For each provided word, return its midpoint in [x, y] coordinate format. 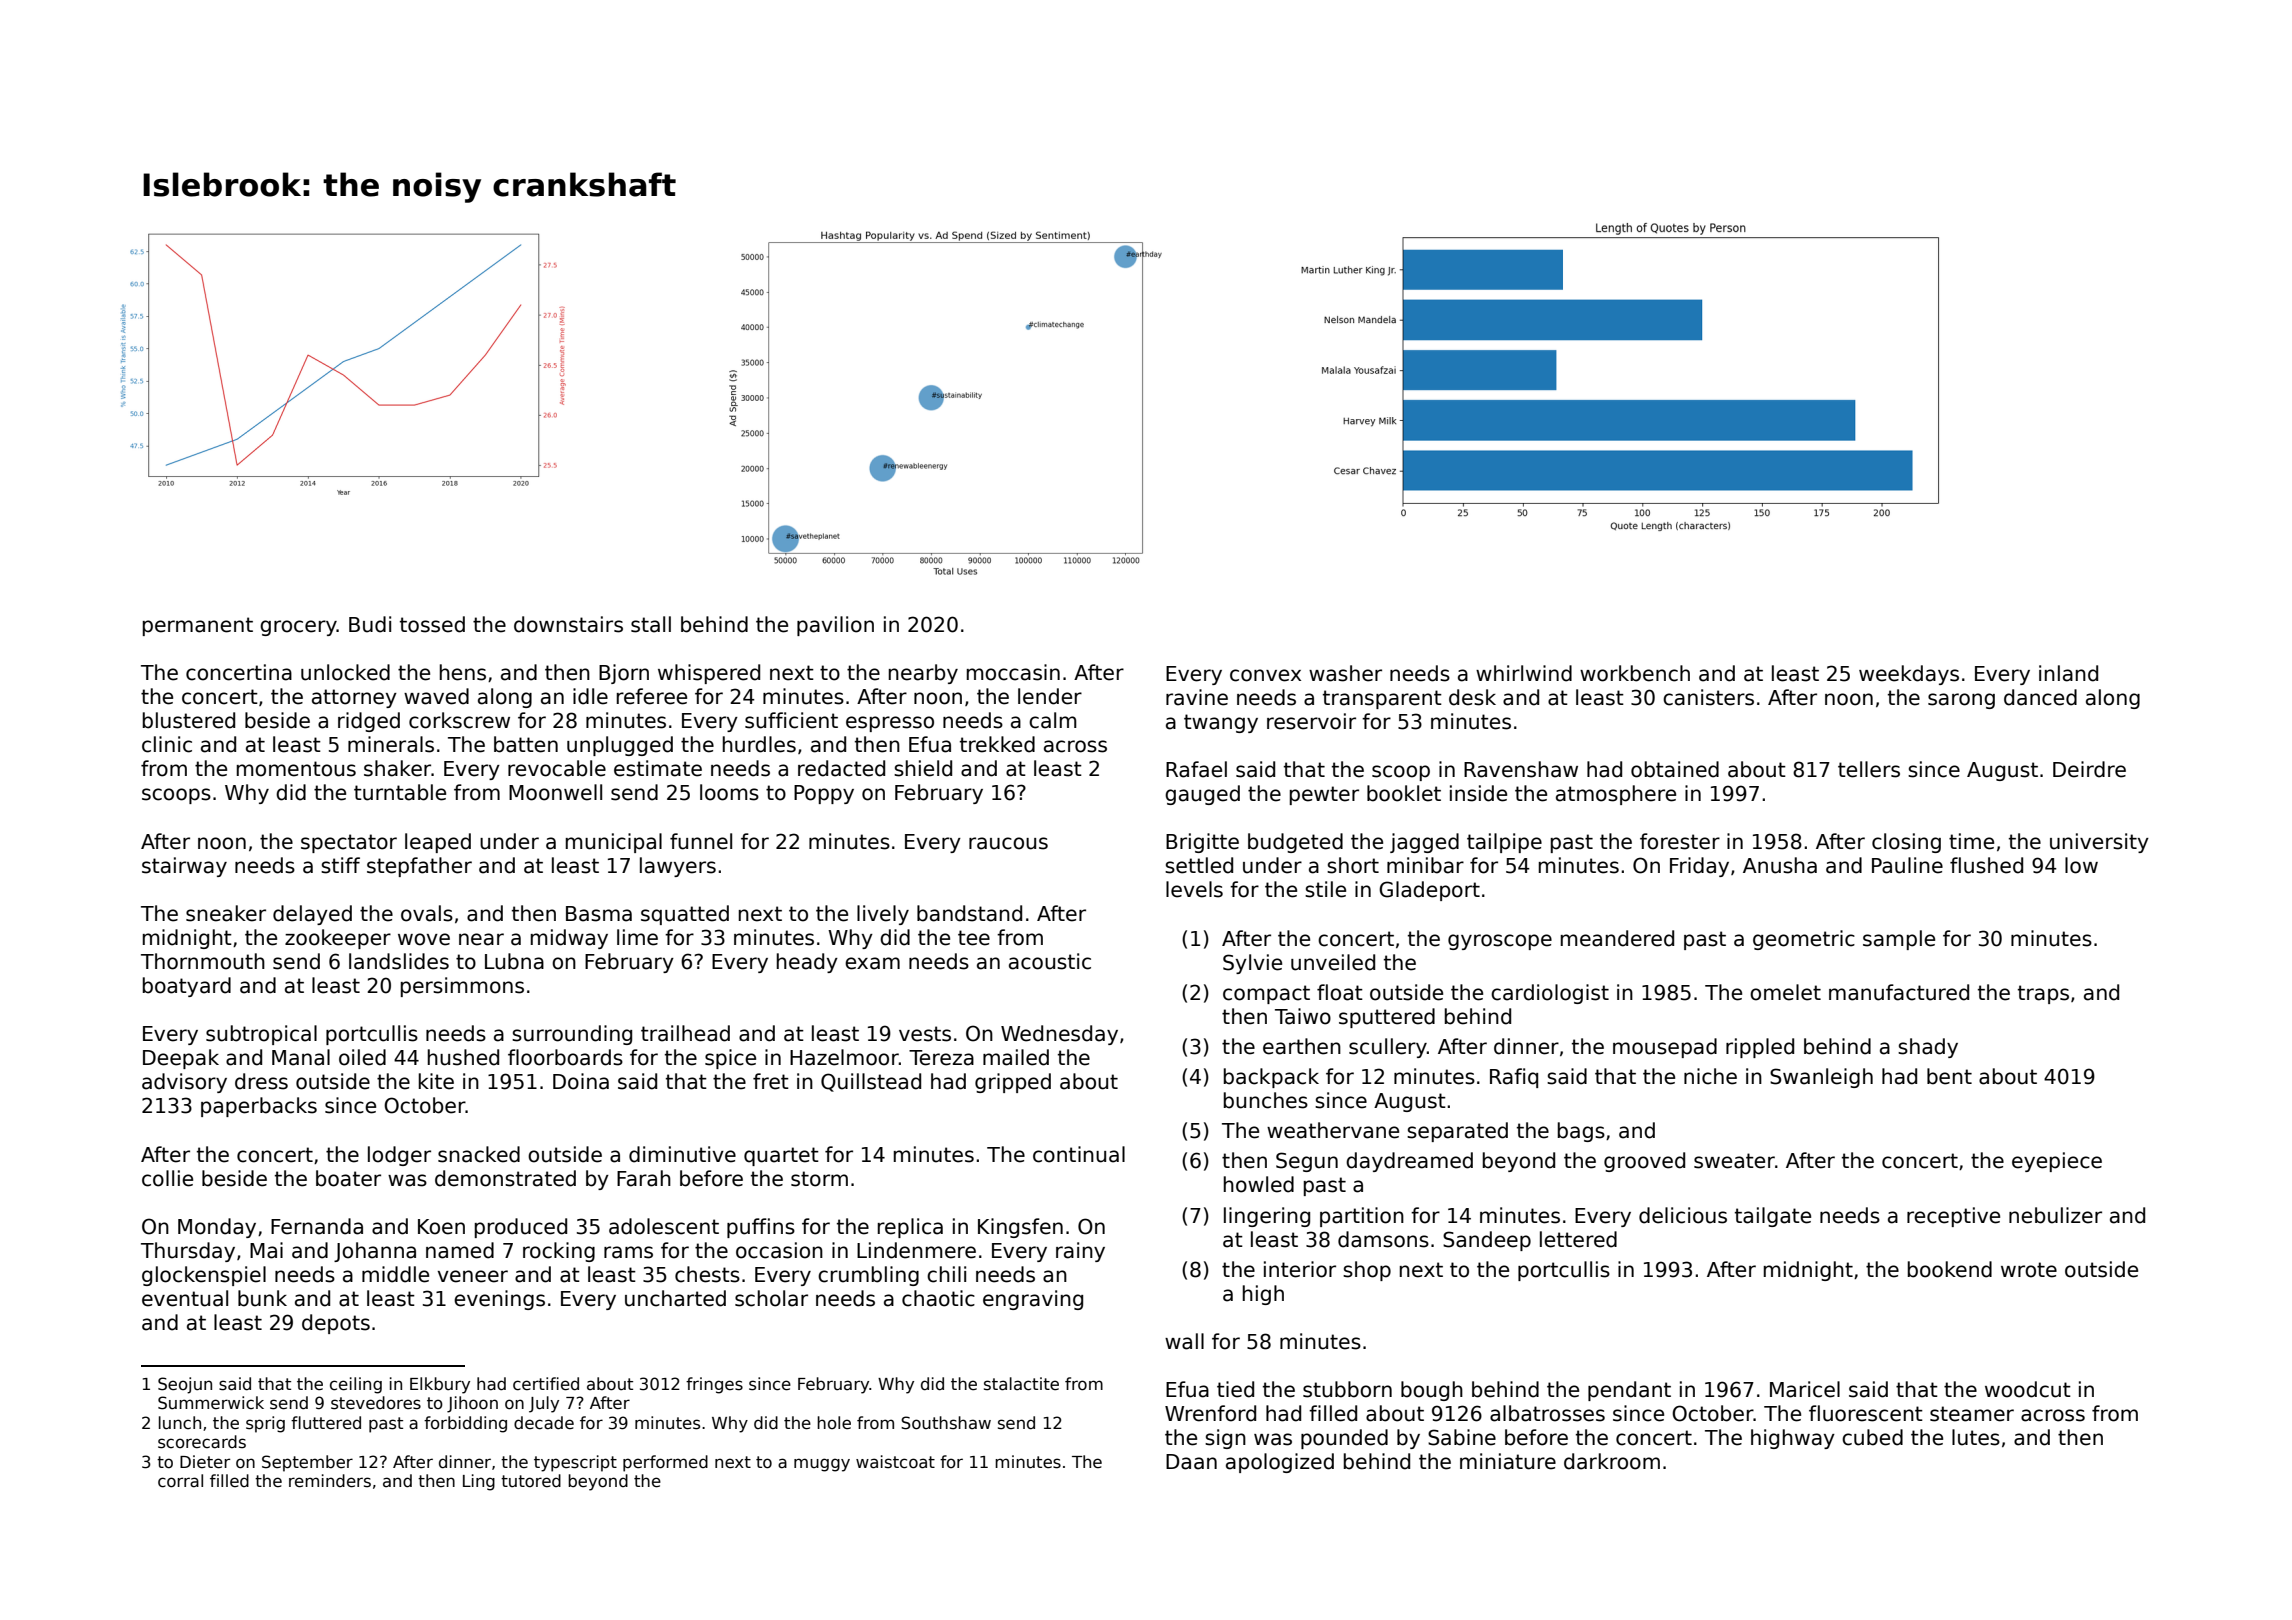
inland [2068, 673]
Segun [1307, 1162]
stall [651, 624]
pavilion [835, 626]
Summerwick [211, 1403]
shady [1928, 1048]
